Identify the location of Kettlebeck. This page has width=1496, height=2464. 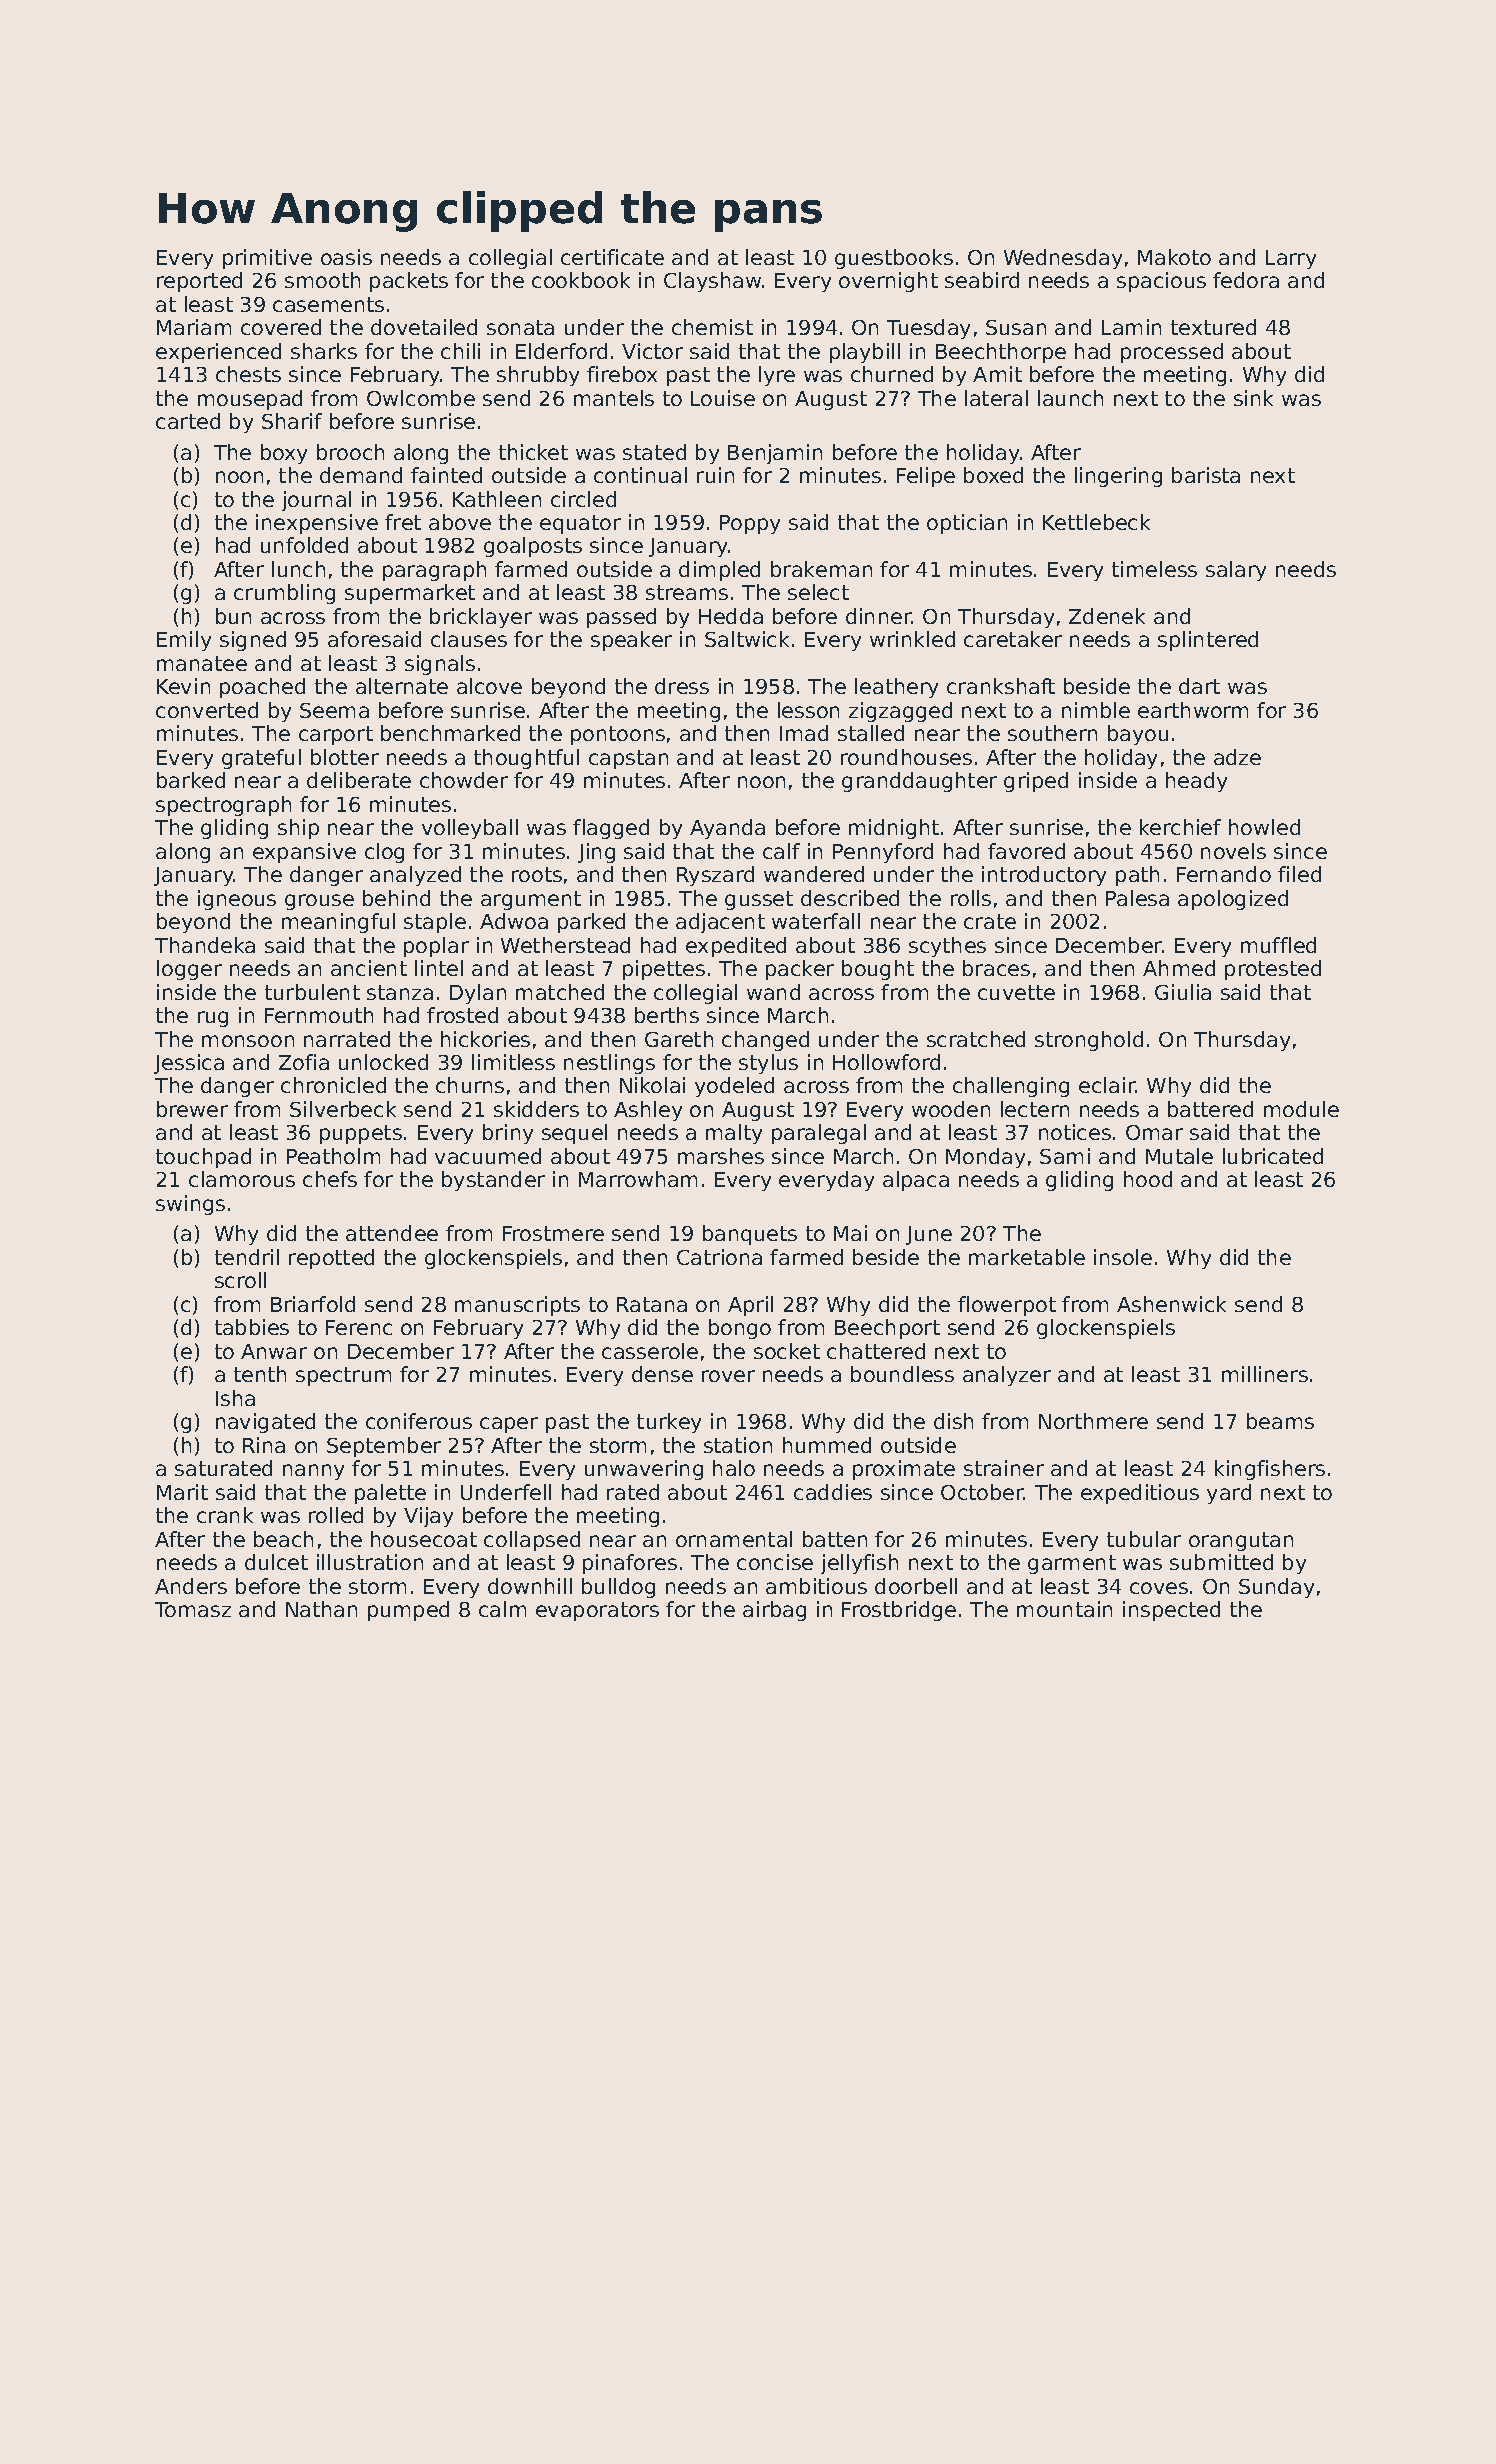
(1096, 522).
